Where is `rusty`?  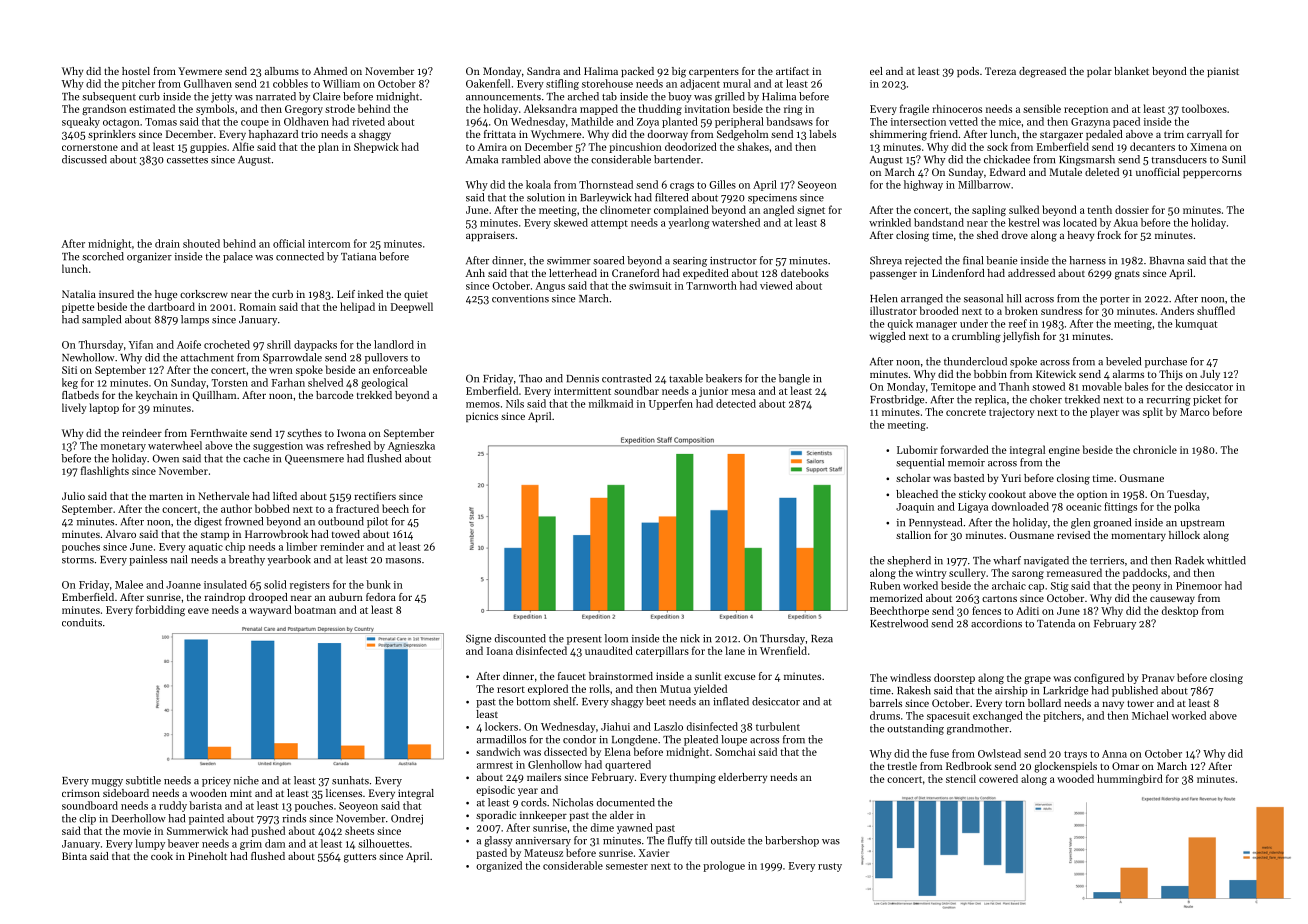
rusty is located at coordinates (830, 867).
